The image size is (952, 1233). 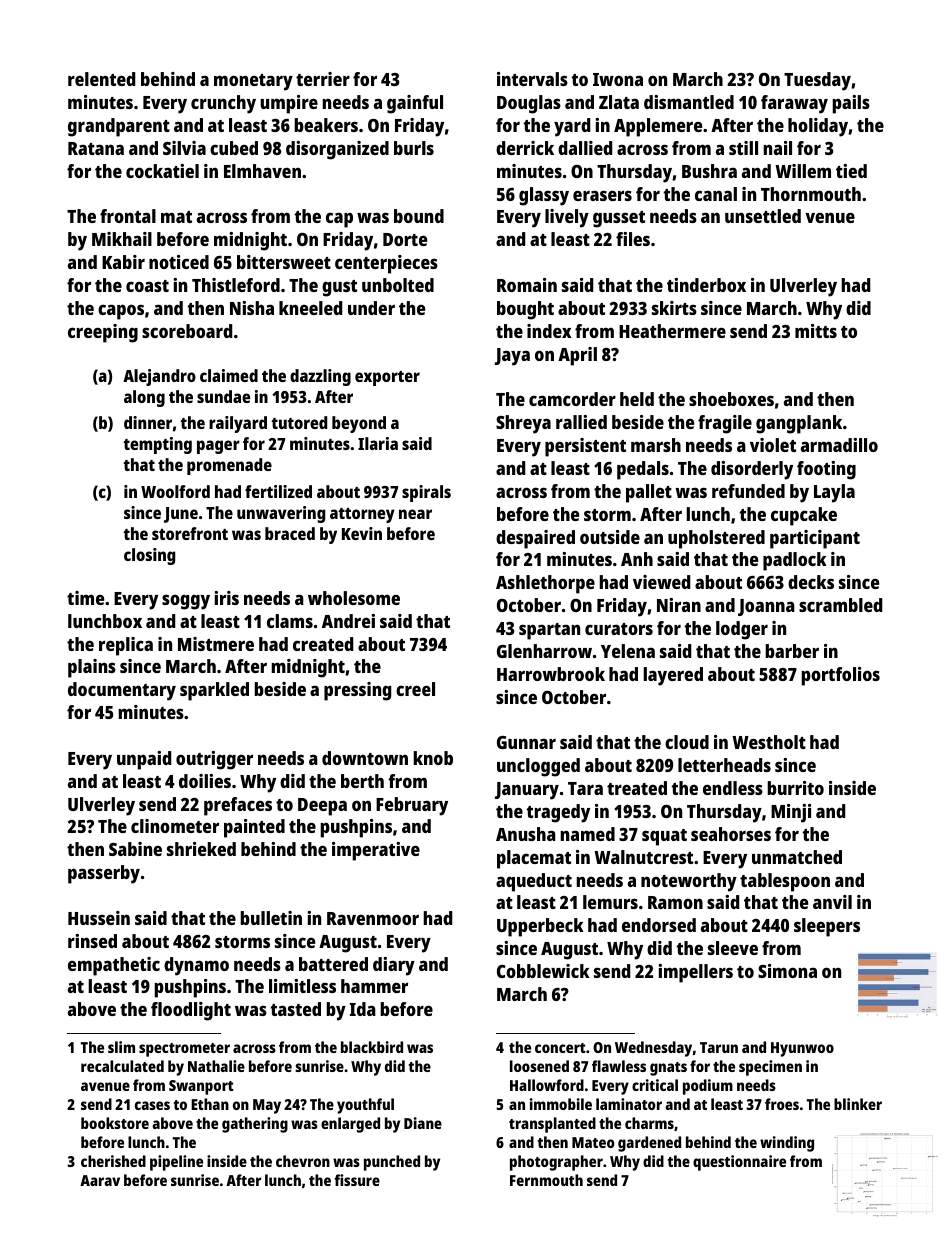 What do you see at coordinates (543, 971) in the image?
I see `Cobblewick` at bounding box center [543, 971].
